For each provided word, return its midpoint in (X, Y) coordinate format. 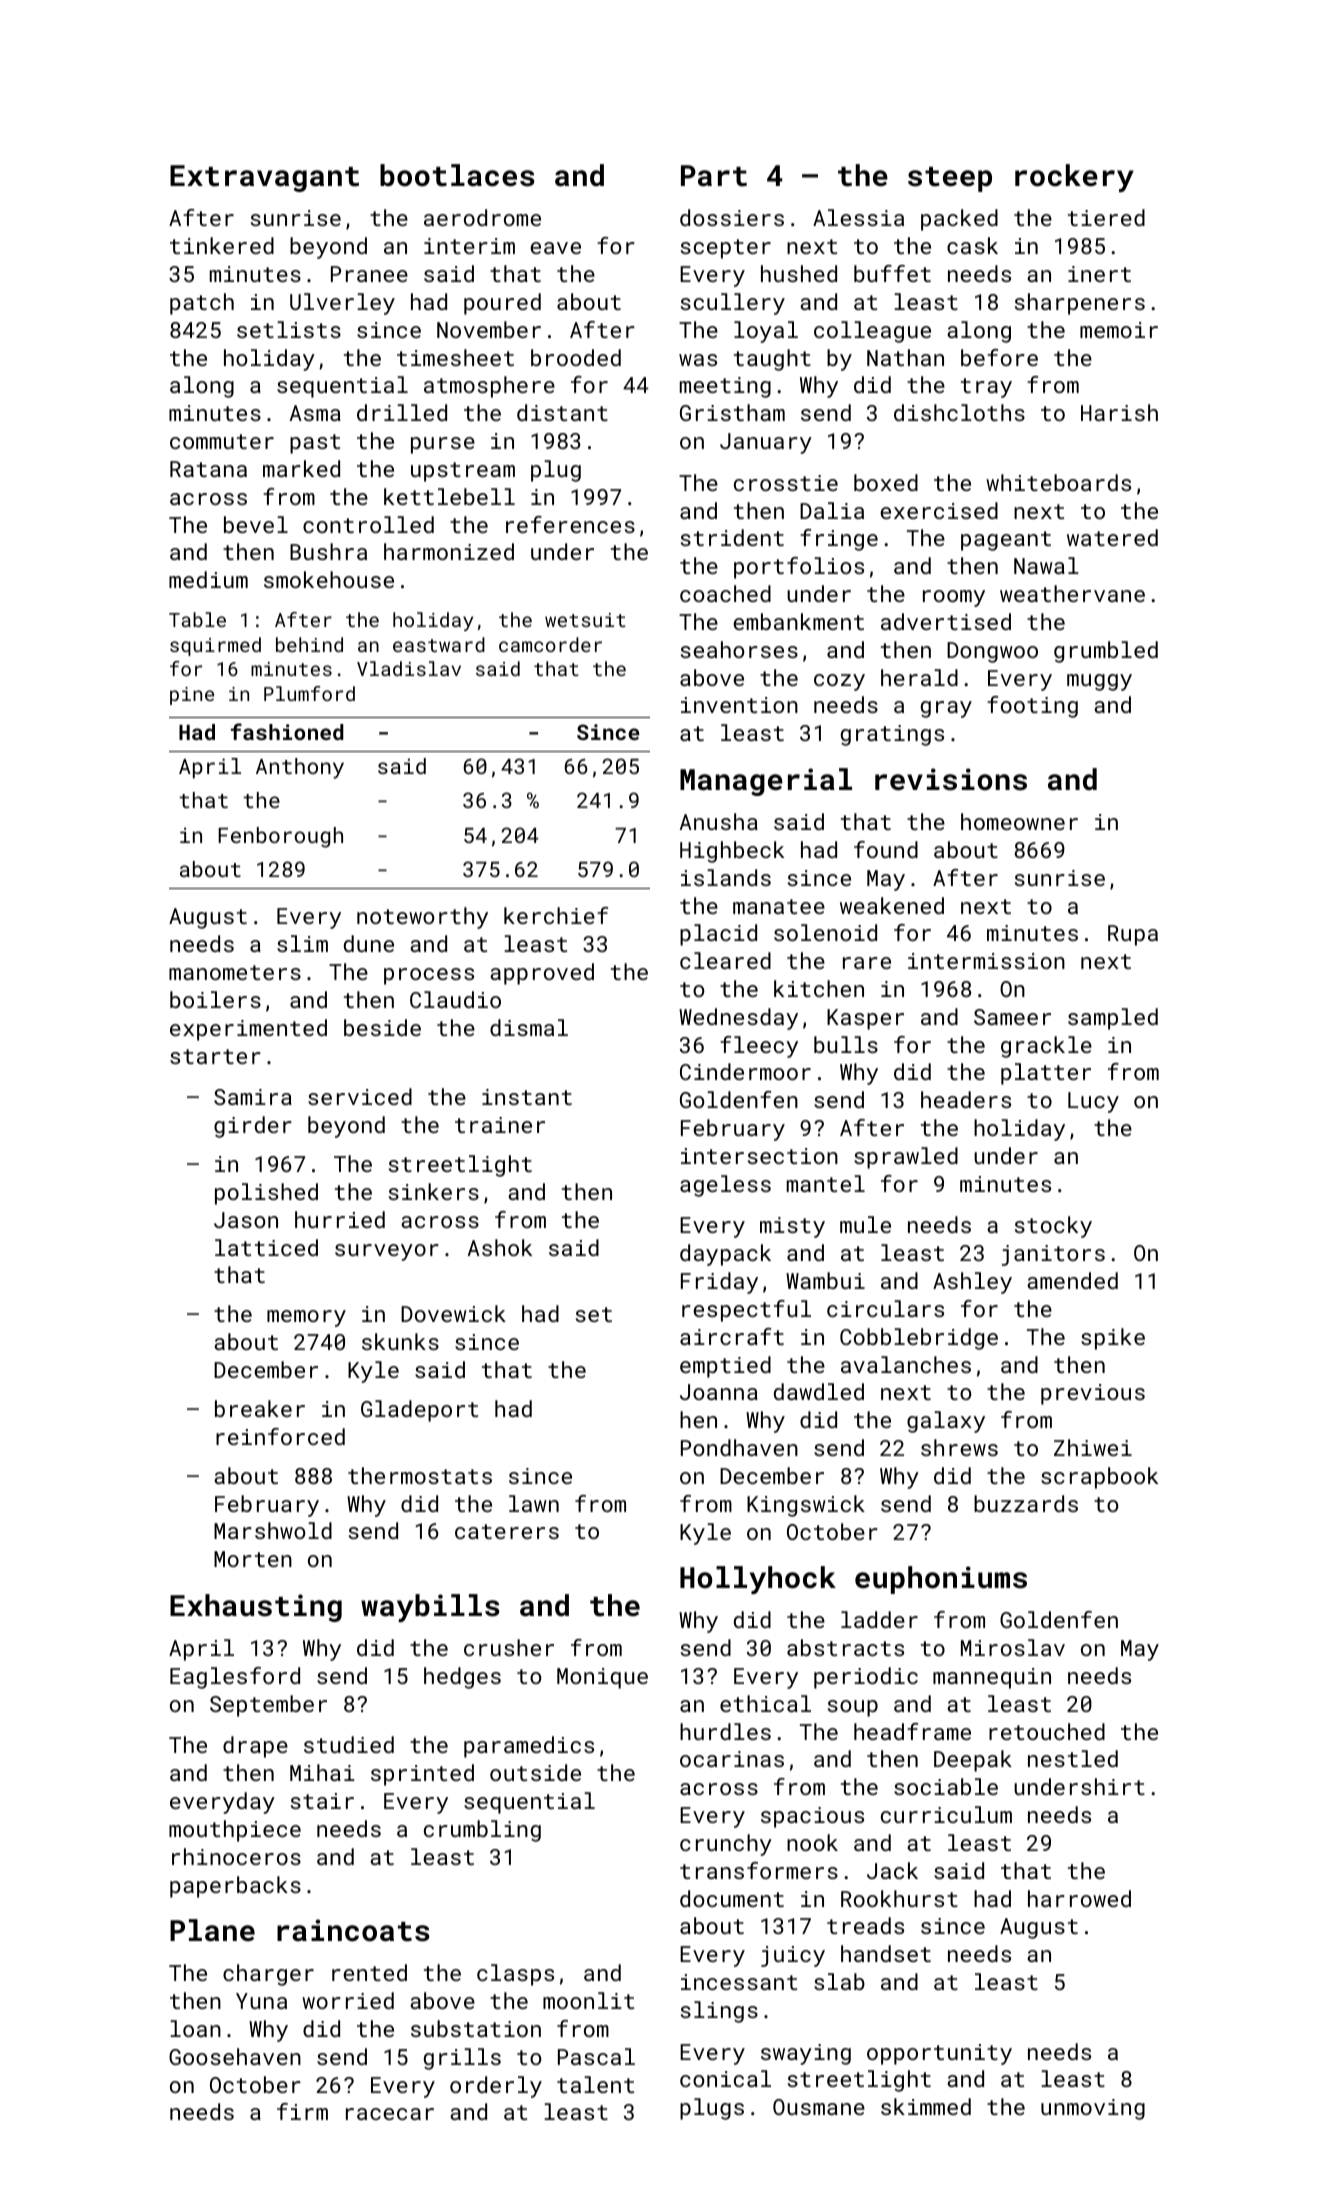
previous (1093, 1394)
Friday (719, 1283)
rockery (1074, 178)
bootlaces (457, 175)
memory (306, 1318)
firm (302, 2111)
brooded (576, 357)
